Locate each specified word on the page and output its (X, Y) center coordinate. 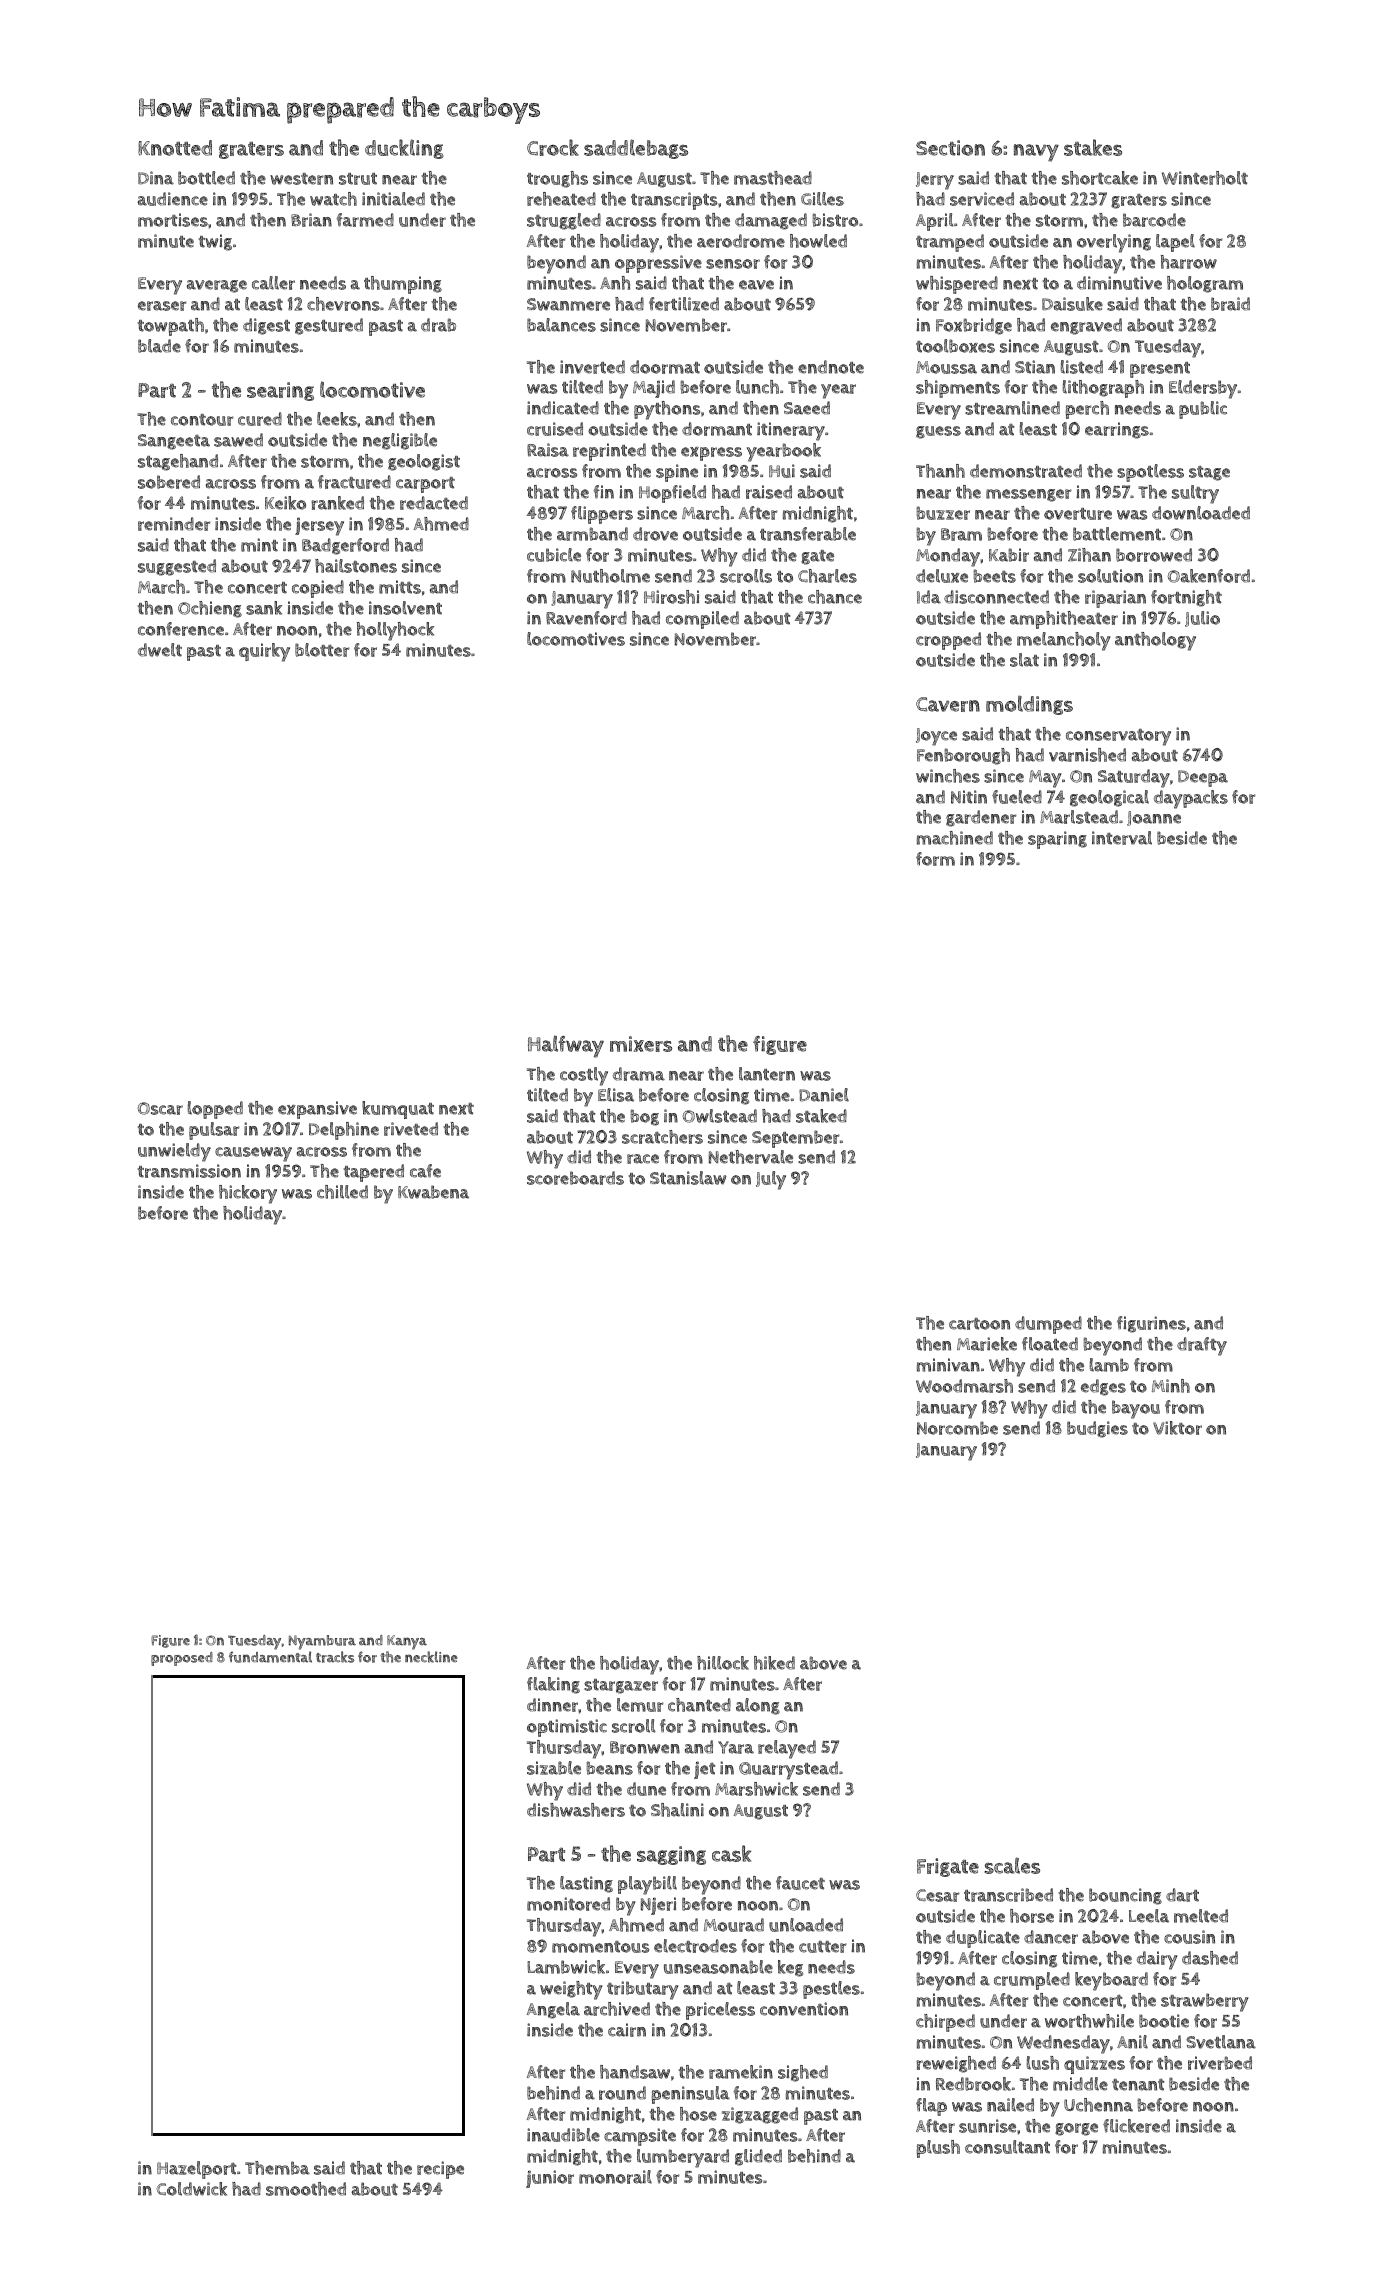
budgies (1097, 1429)
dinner (552, 1705)
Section (950, 148)
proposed (182, 1659)
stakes (1093, 147)
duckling (404, 149)
